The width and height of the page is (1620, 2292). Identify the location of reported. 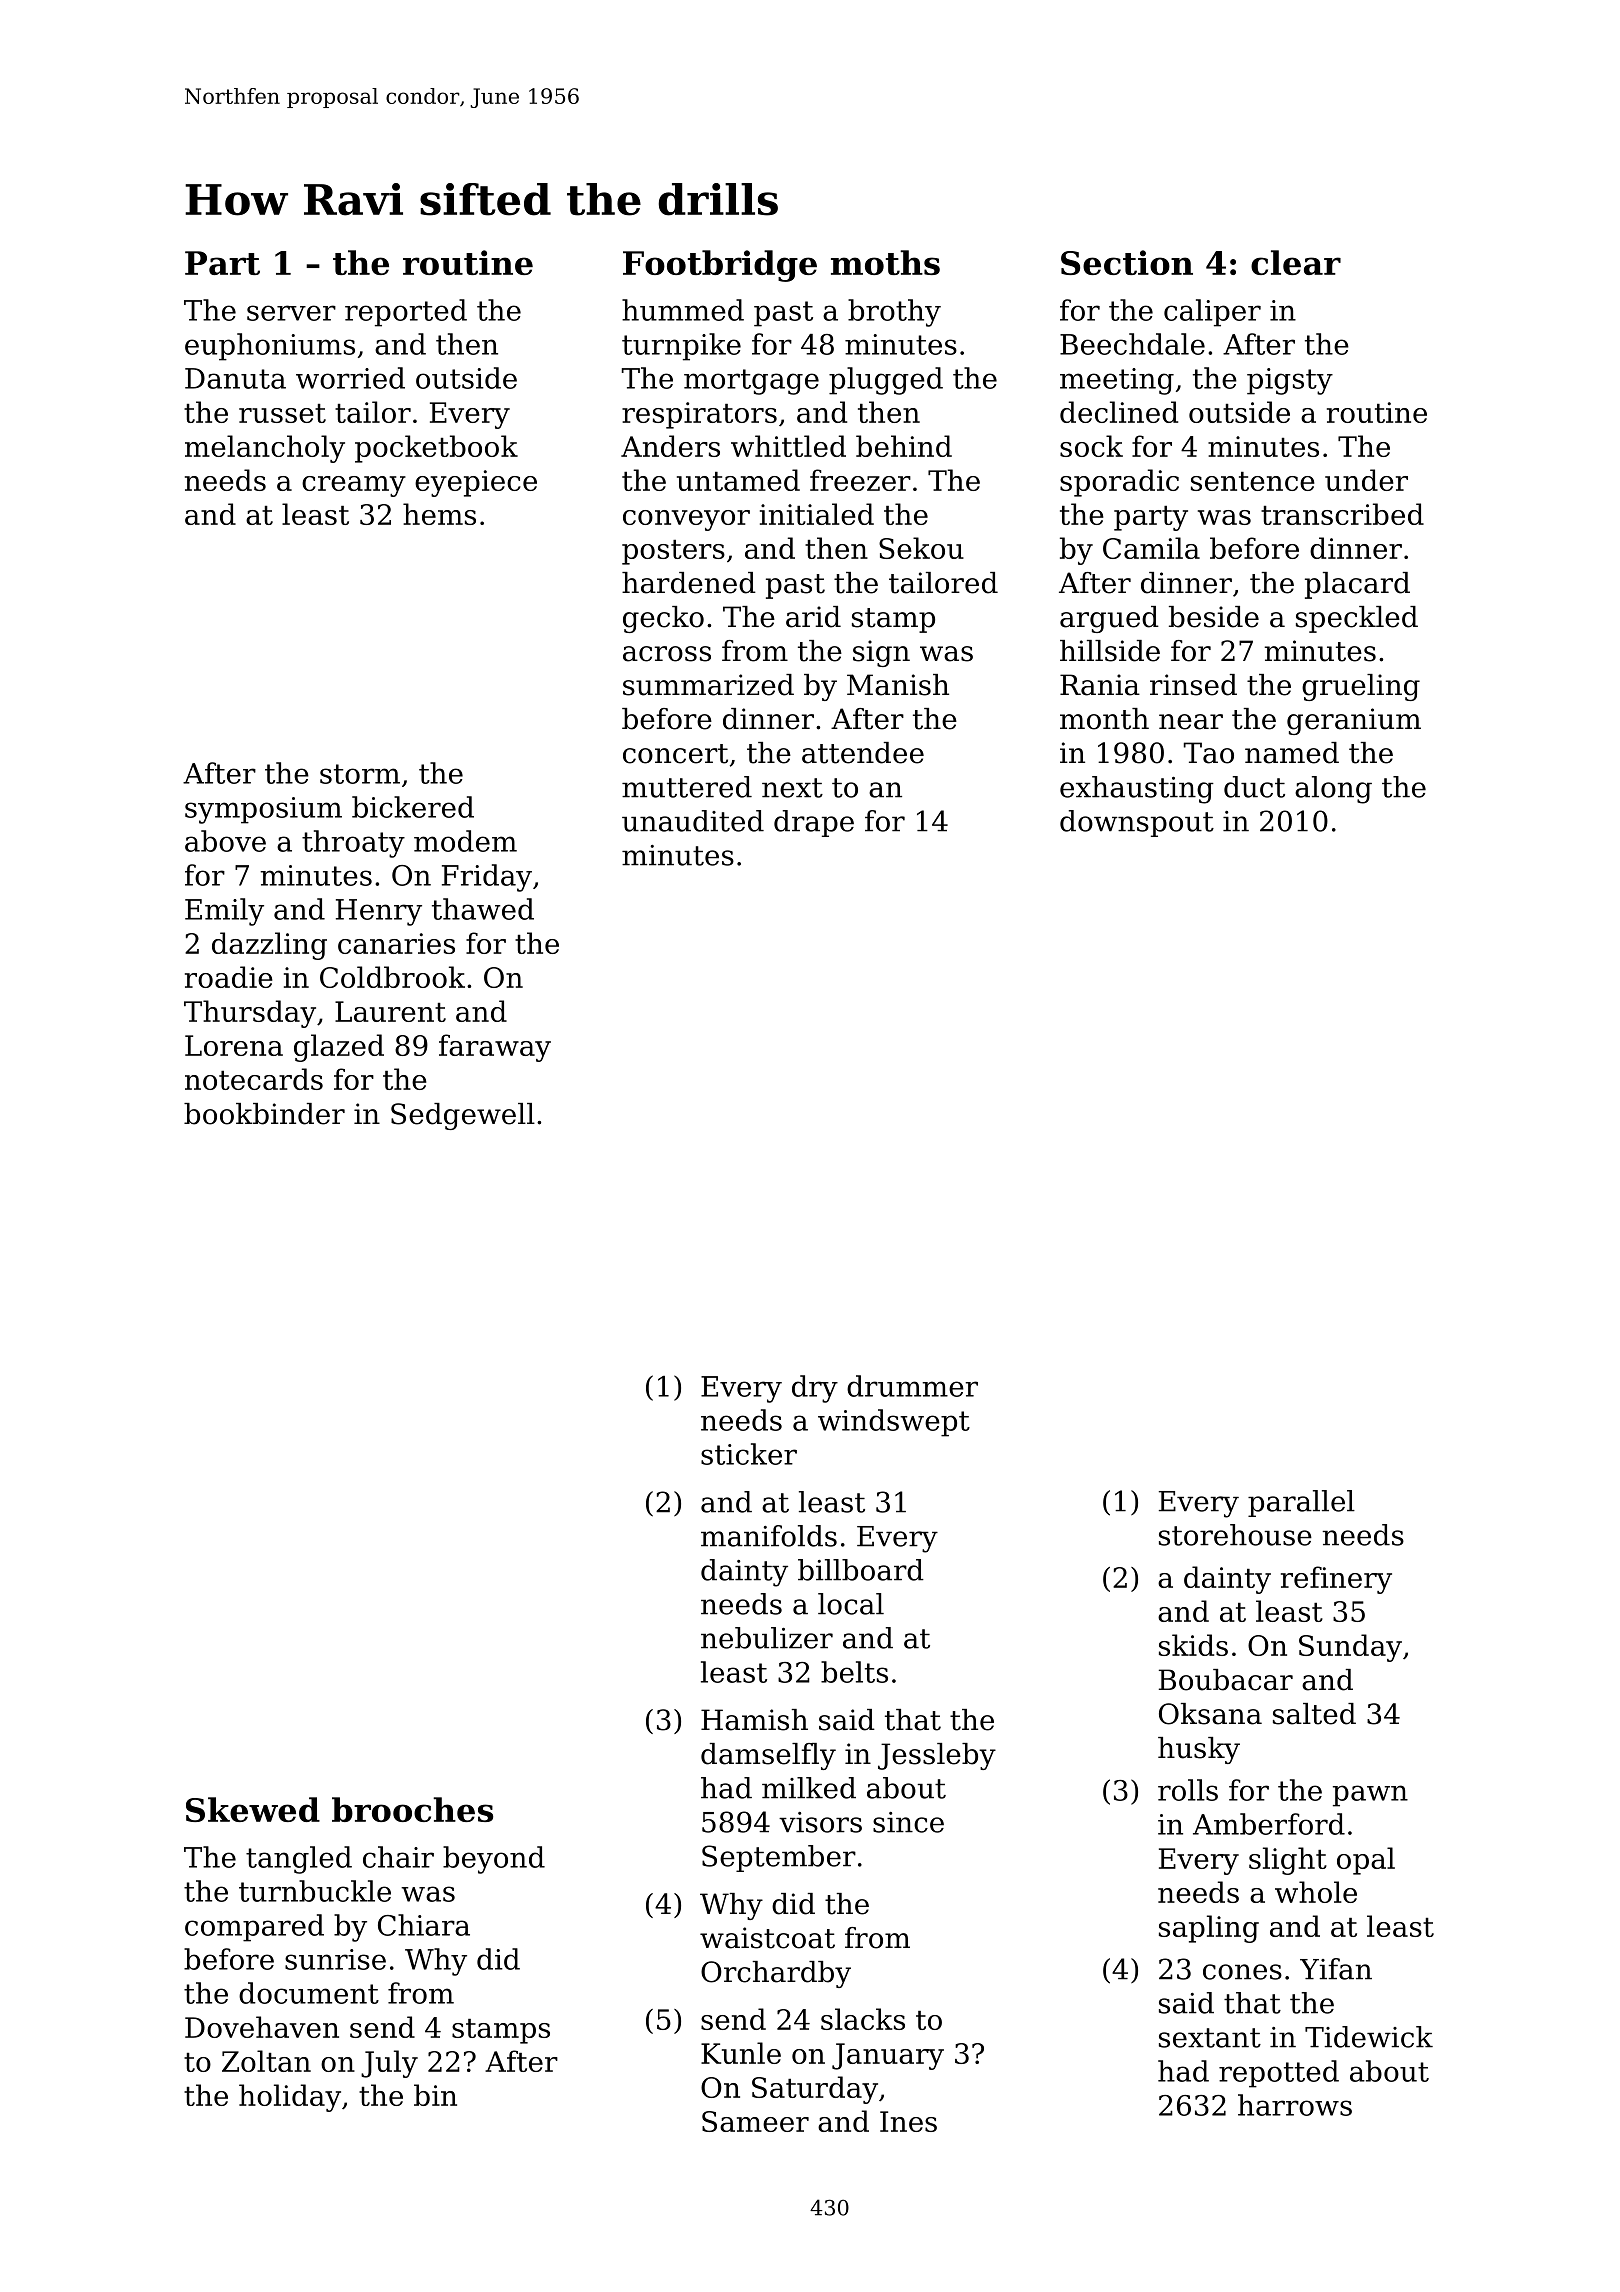
(406, 313).
